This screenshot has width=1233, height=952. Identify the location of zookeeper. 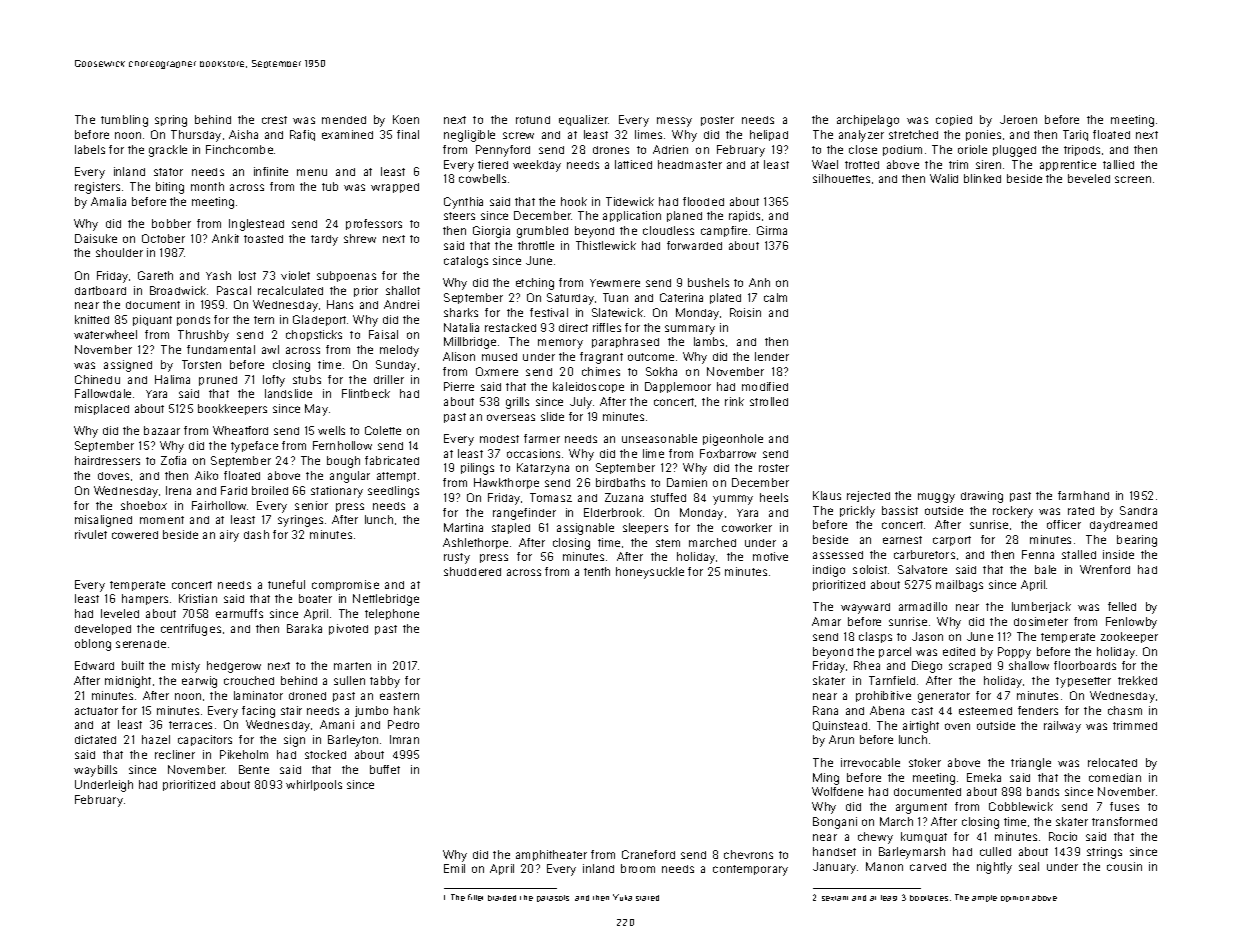
(1129, 637).
